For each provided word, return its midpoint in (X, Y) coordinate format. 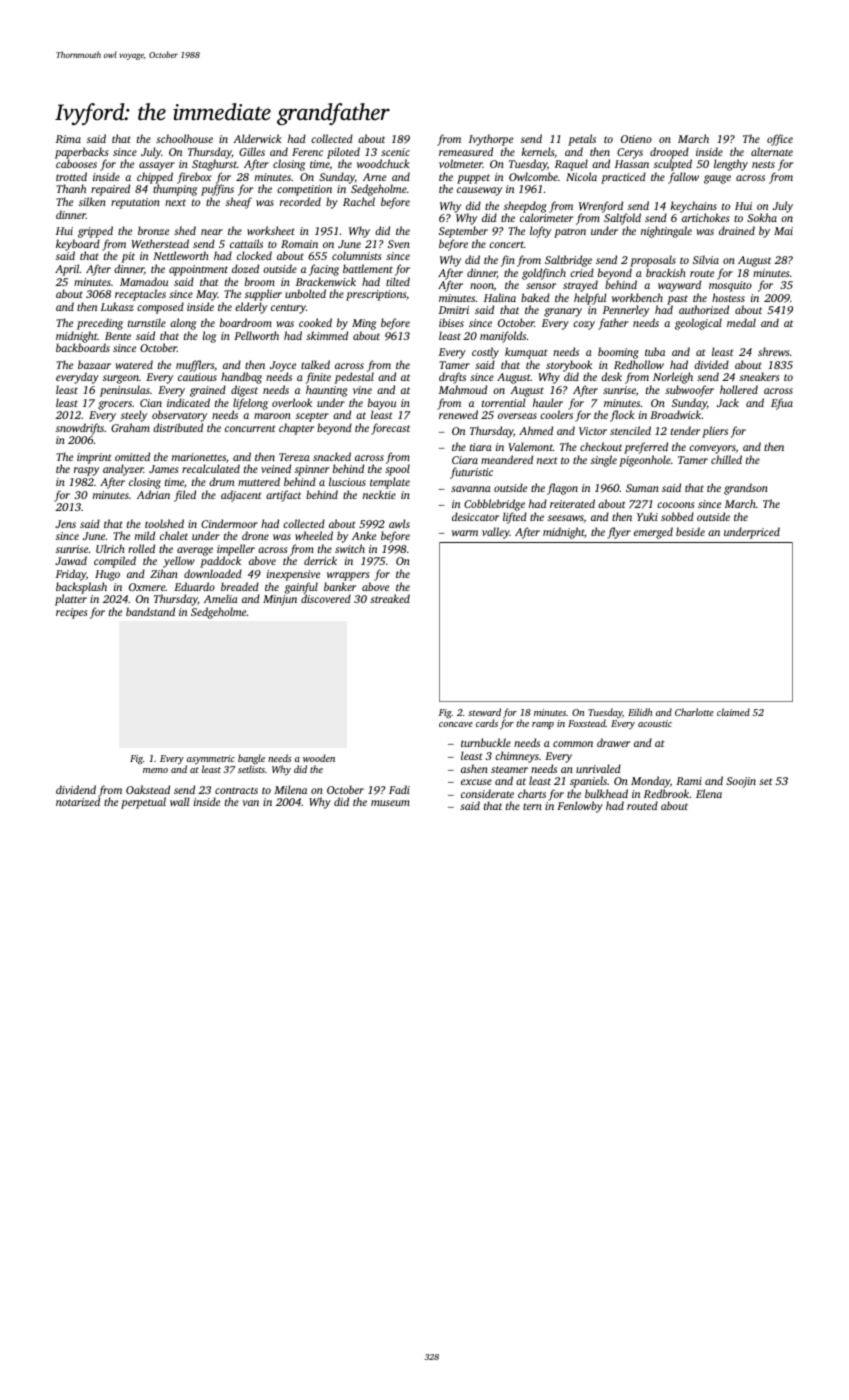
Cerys (630, 153)
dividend (76, 789)
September (463, 232)
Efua (782, 404)
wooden (319, 758)
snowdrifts (80, 429)
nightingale (666, 232)
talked (315, 364)
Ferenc (307, 152)
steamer (509, 769)
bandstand (150, 611)
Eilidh (640, 712)
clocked (254, 255)
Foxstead (587, 723)
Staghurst (214, 165)
